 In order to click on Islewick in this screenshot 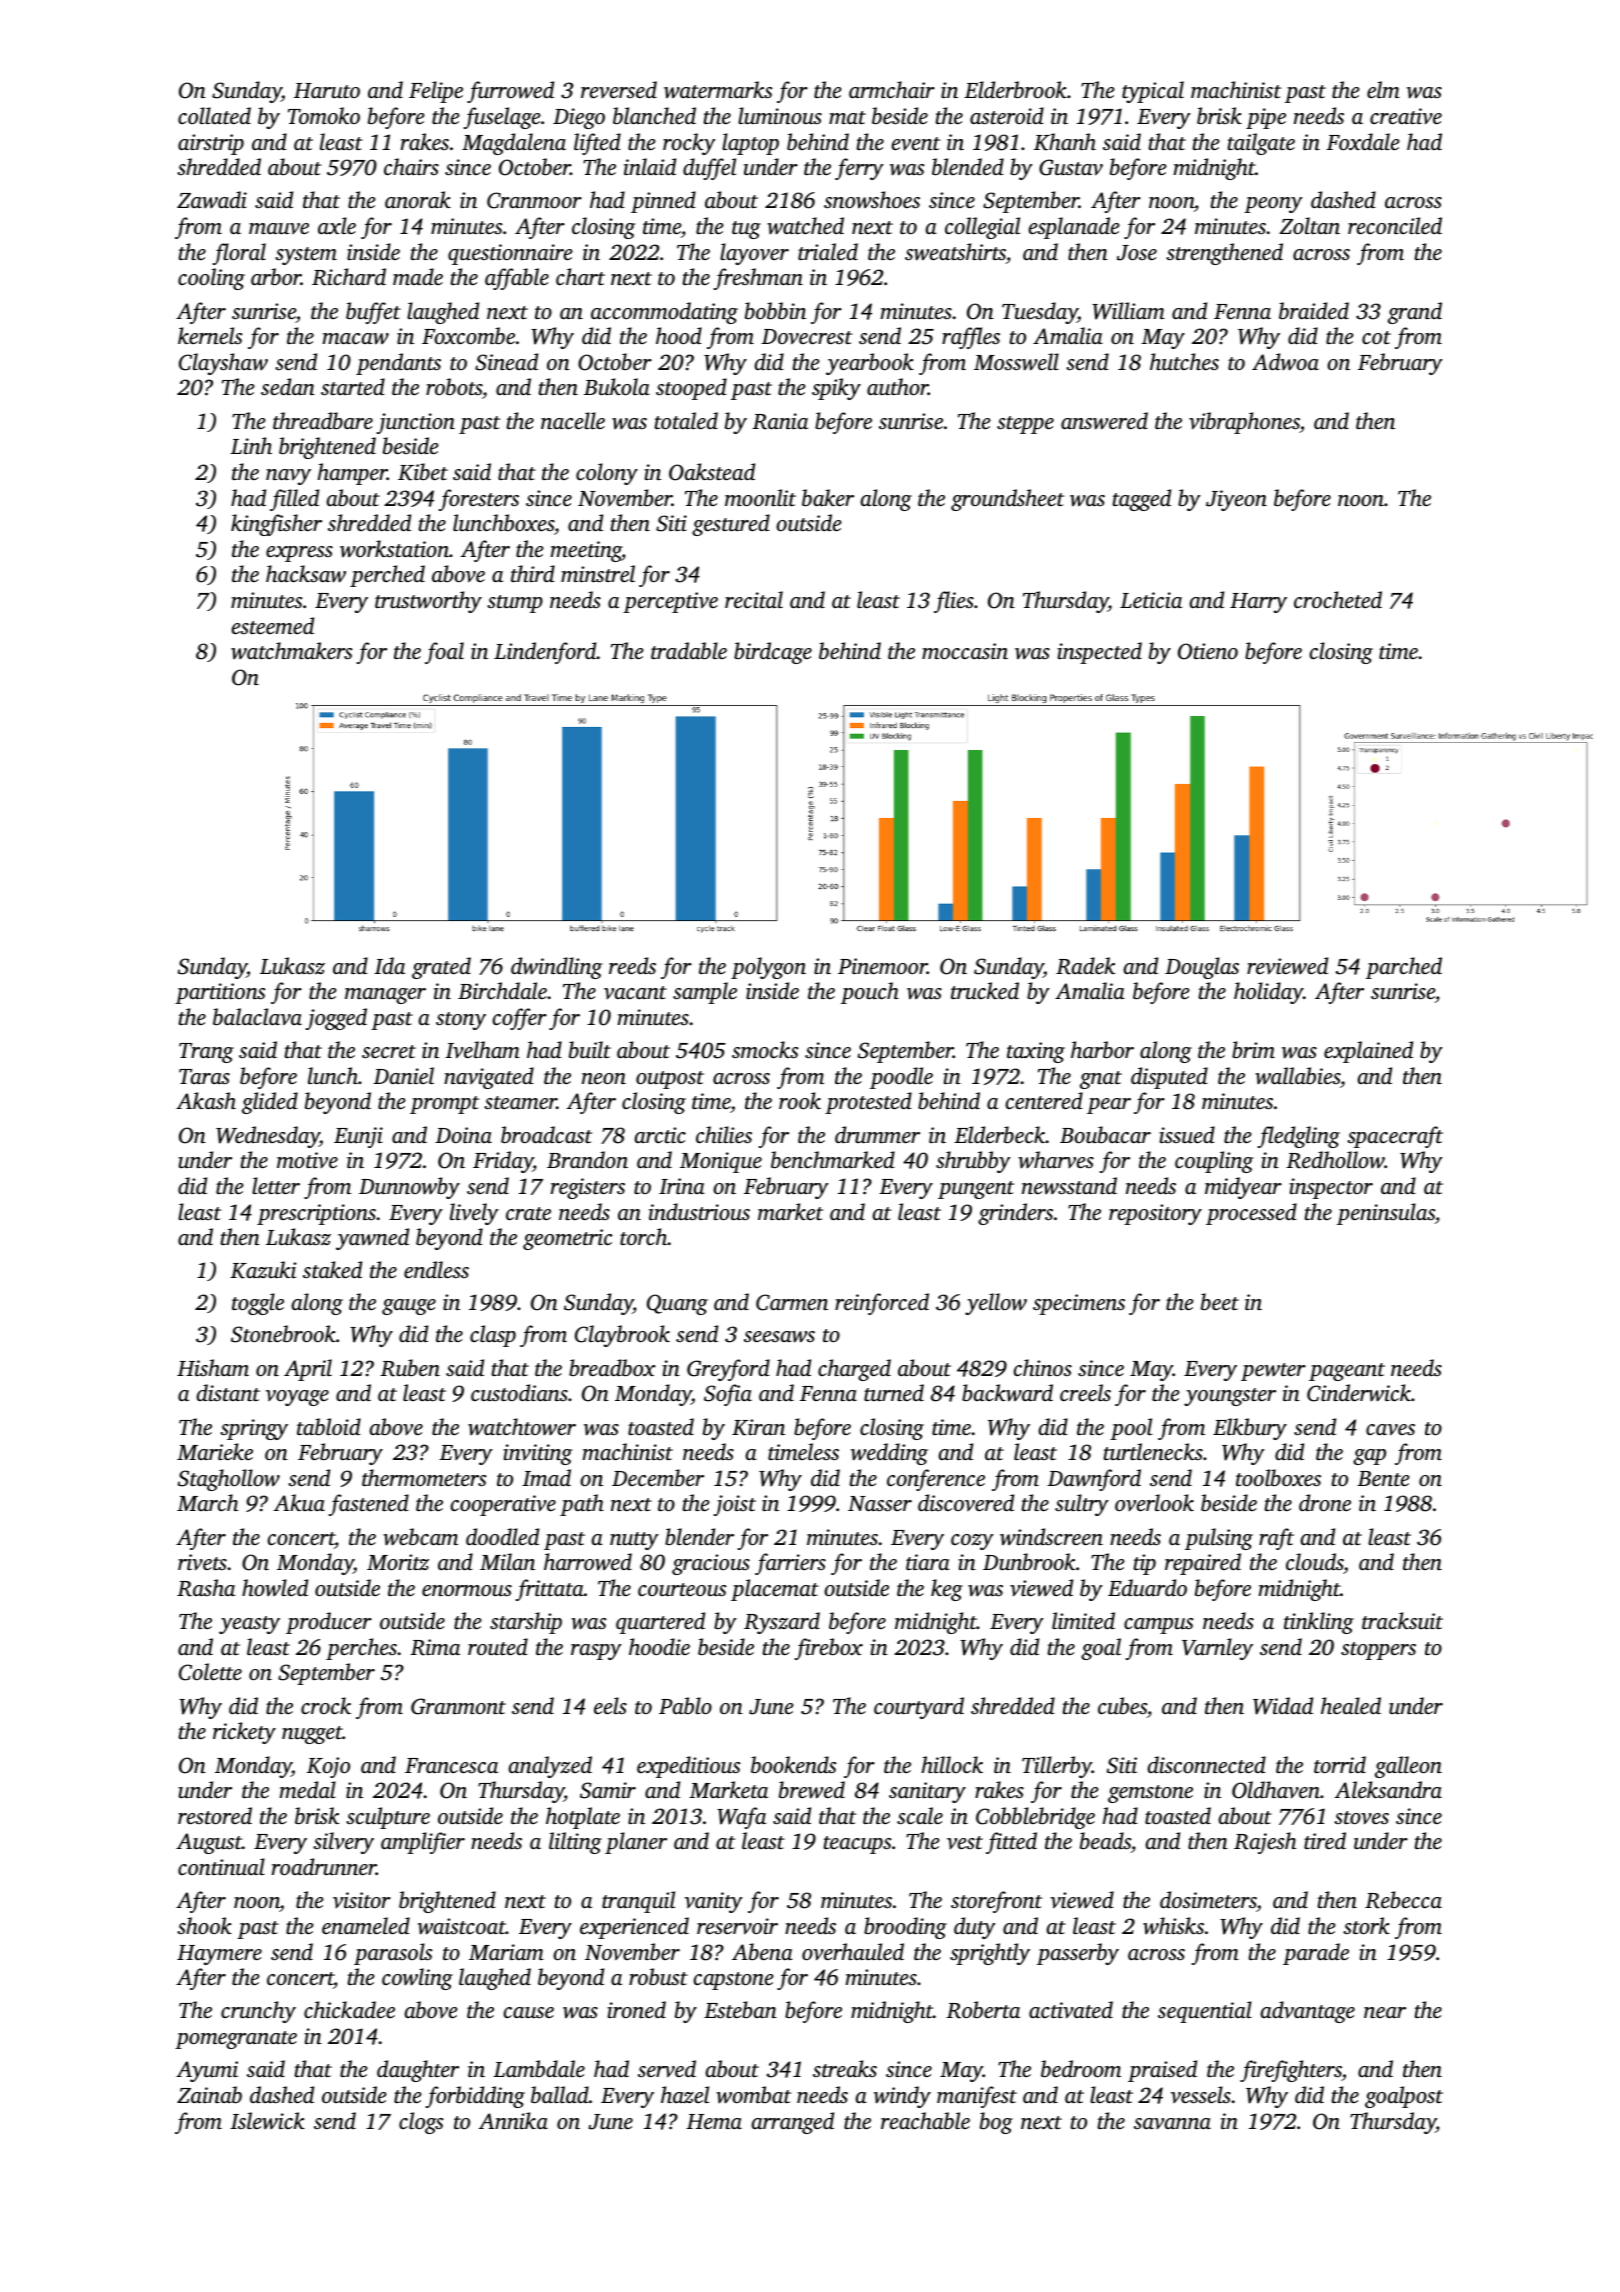, I will do `click(267, 2121)`.
